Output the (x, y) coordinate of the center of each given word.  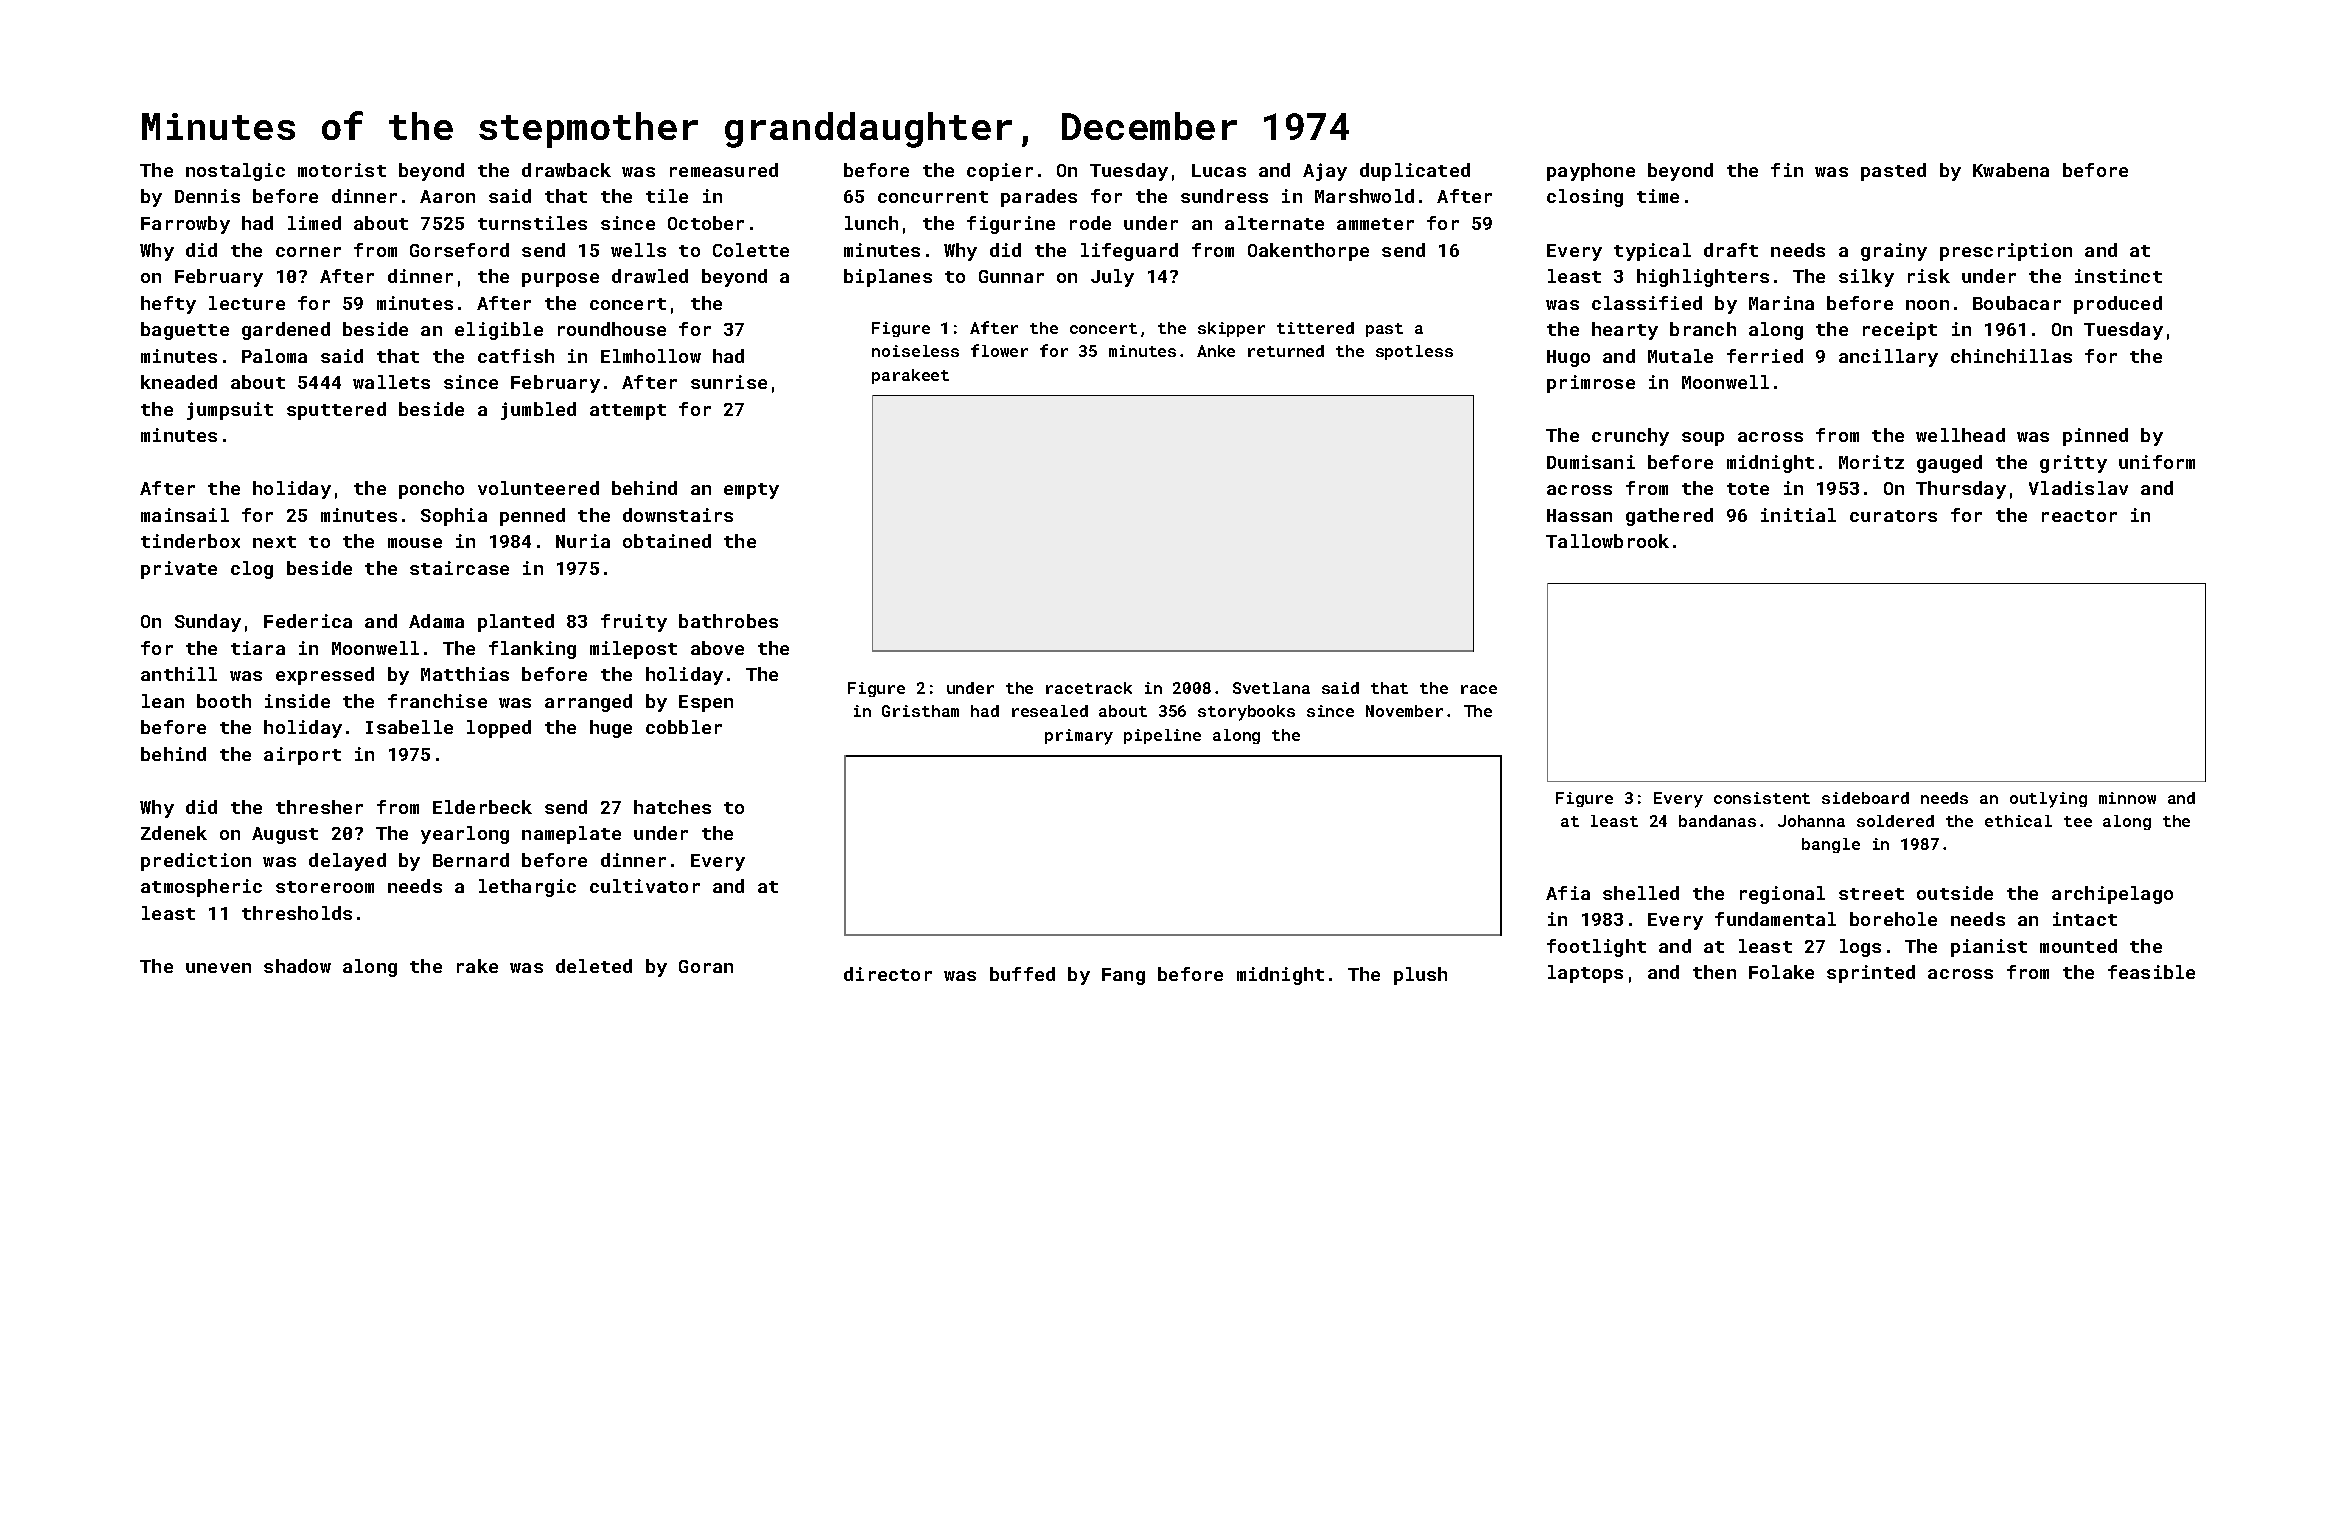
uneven (218, 968)
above (717, 648)
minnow (2127, 798)
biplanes (888, 278)
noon (1927, 305)
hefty (168, 305)
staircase (459, 568)
